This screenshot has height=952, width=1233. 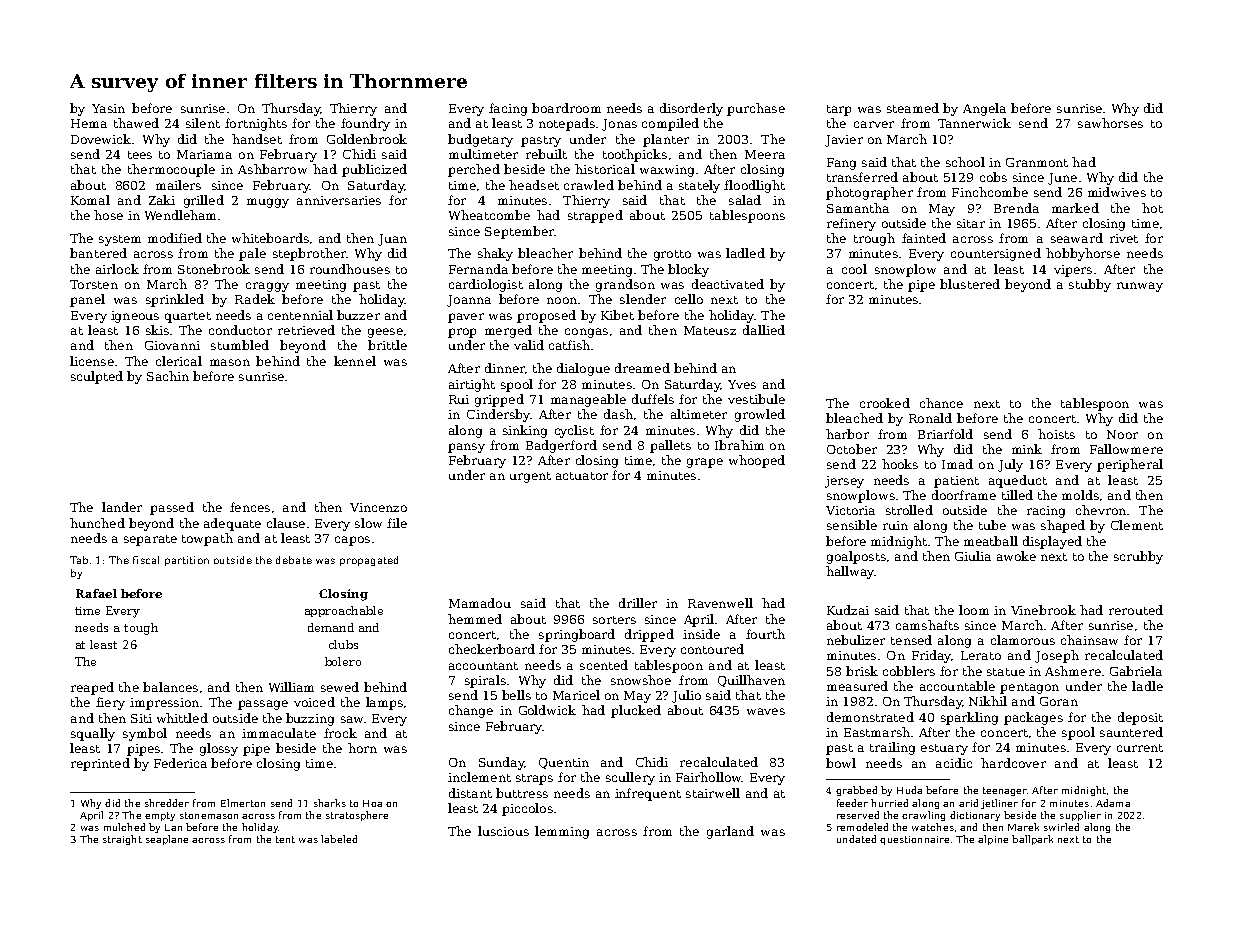 I want to click on facing, so click(x=508, y=109).
